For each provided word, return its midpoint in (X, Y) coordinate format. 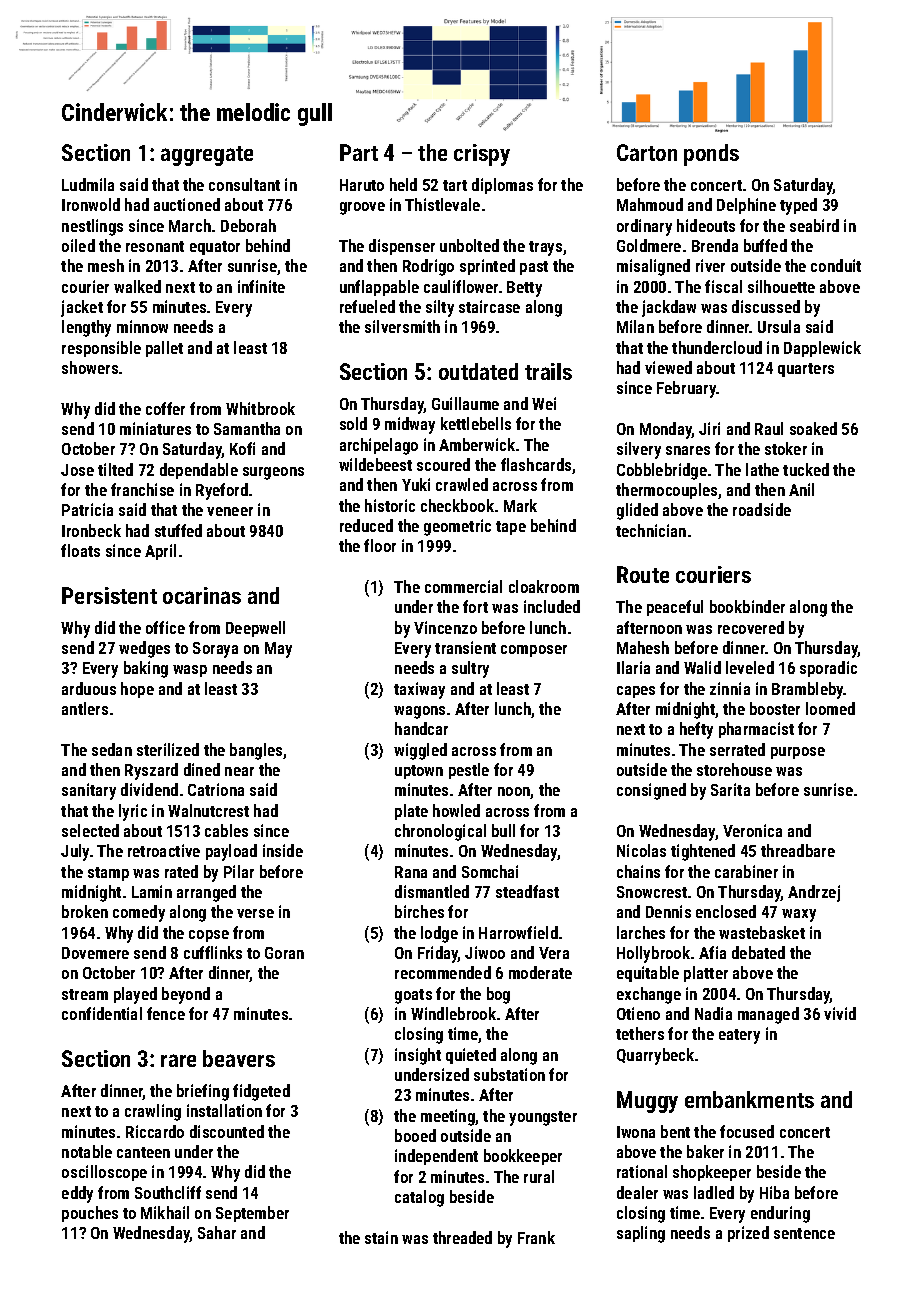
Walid (702, 667)
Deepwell (255, 629)
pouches (90, 1214)
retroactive (164, 850)
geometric (457, 527)
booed (415, 1135)
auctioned (187, 204)
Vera (554, 953)
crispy (482, 155)
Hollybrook (653, 954)
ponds (711, 155)
